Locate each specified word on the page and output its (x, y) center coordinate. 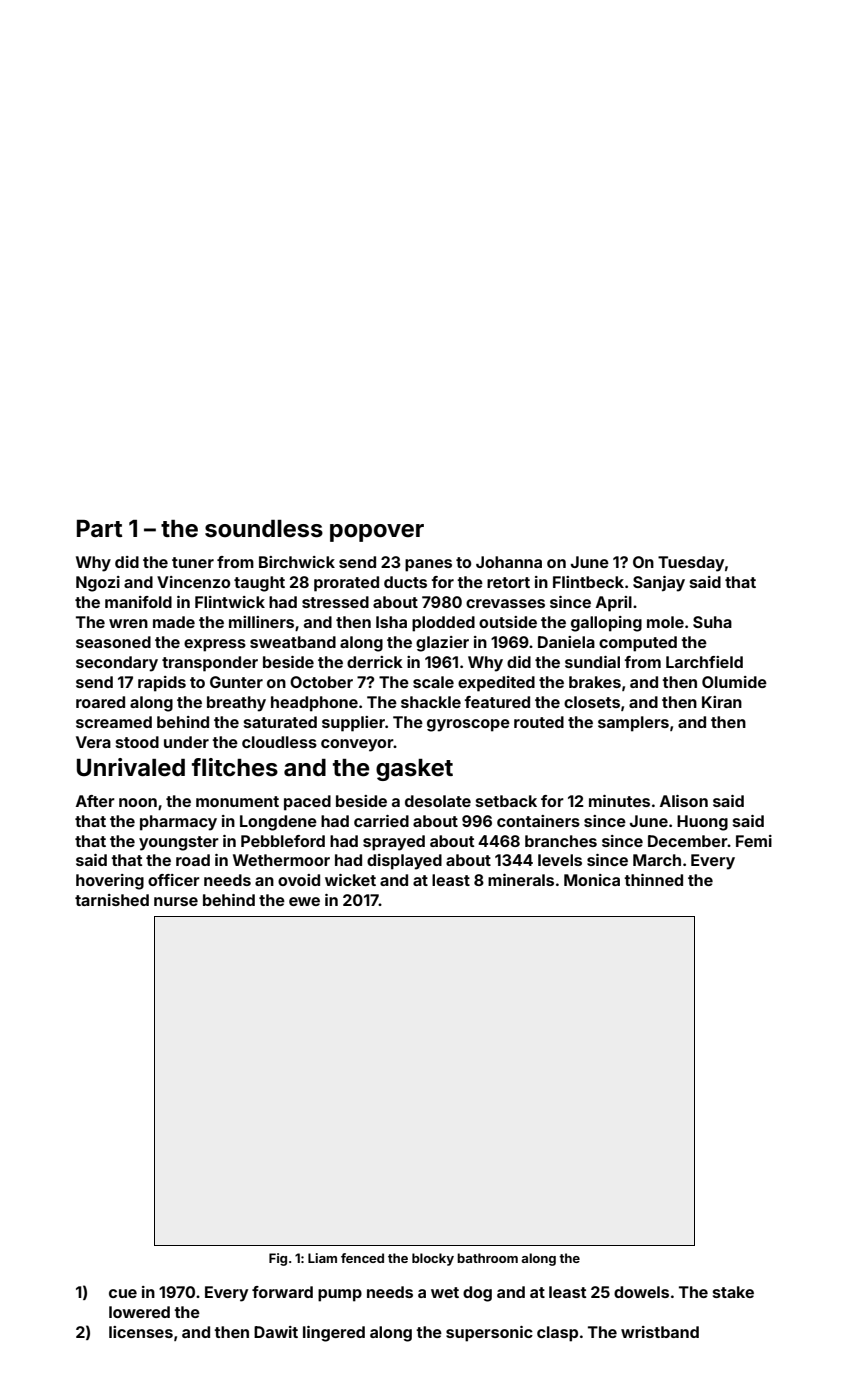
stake (733, 1292)
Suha (712, 622)
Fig (278, 1259)
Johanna (509, 562)
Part (99, 529)
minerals (521, 880)
